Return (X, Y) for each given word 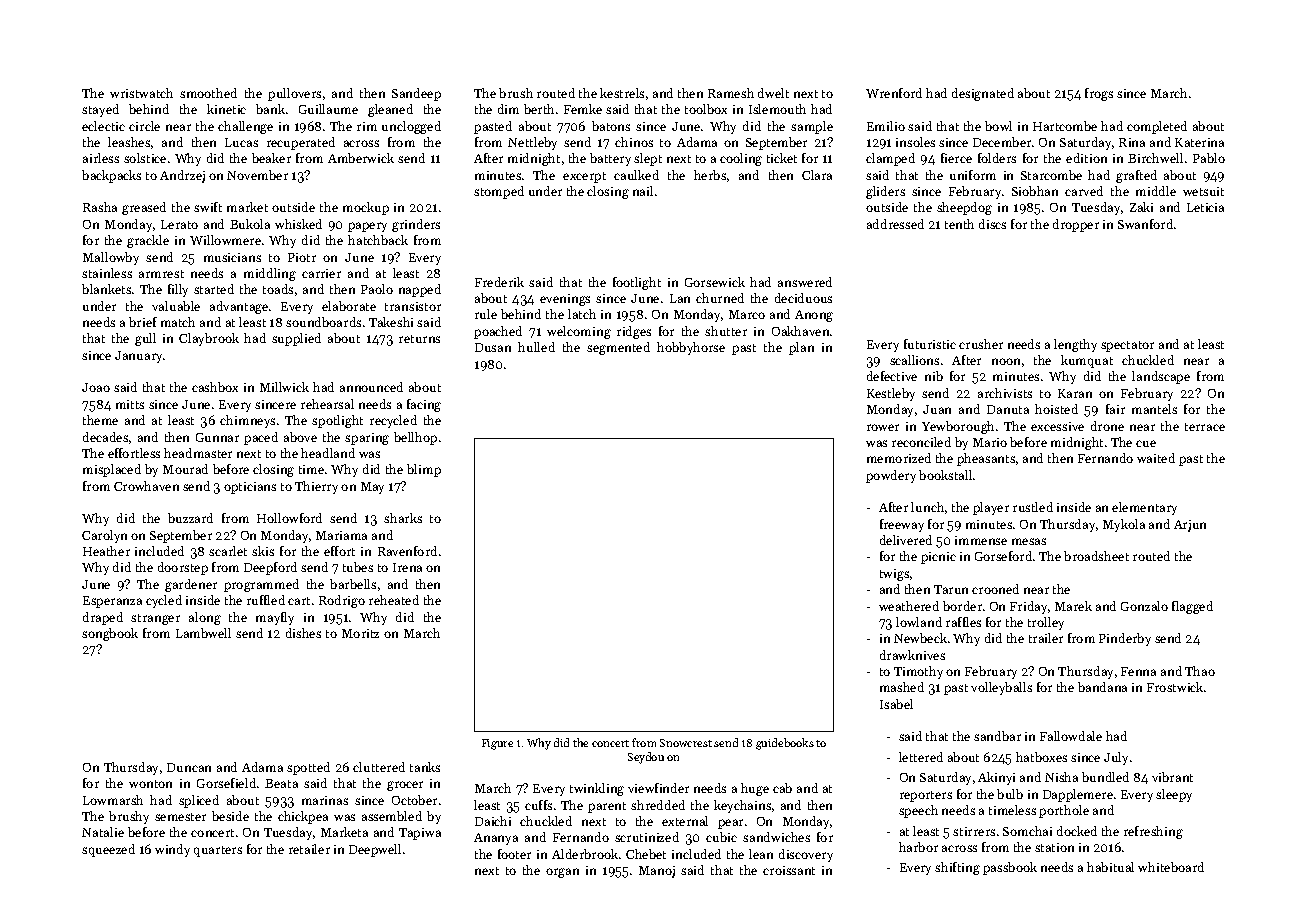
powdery (891, 476)
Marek (1073, 606)
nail (643, 191)
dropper (1076, 225)
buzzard (190, 518)
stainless (107, 273)
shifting (957, 868)
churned (720, 298)
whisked (298, 224)
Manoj (657, 872)
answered (805, 282)
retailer (309, 849)
